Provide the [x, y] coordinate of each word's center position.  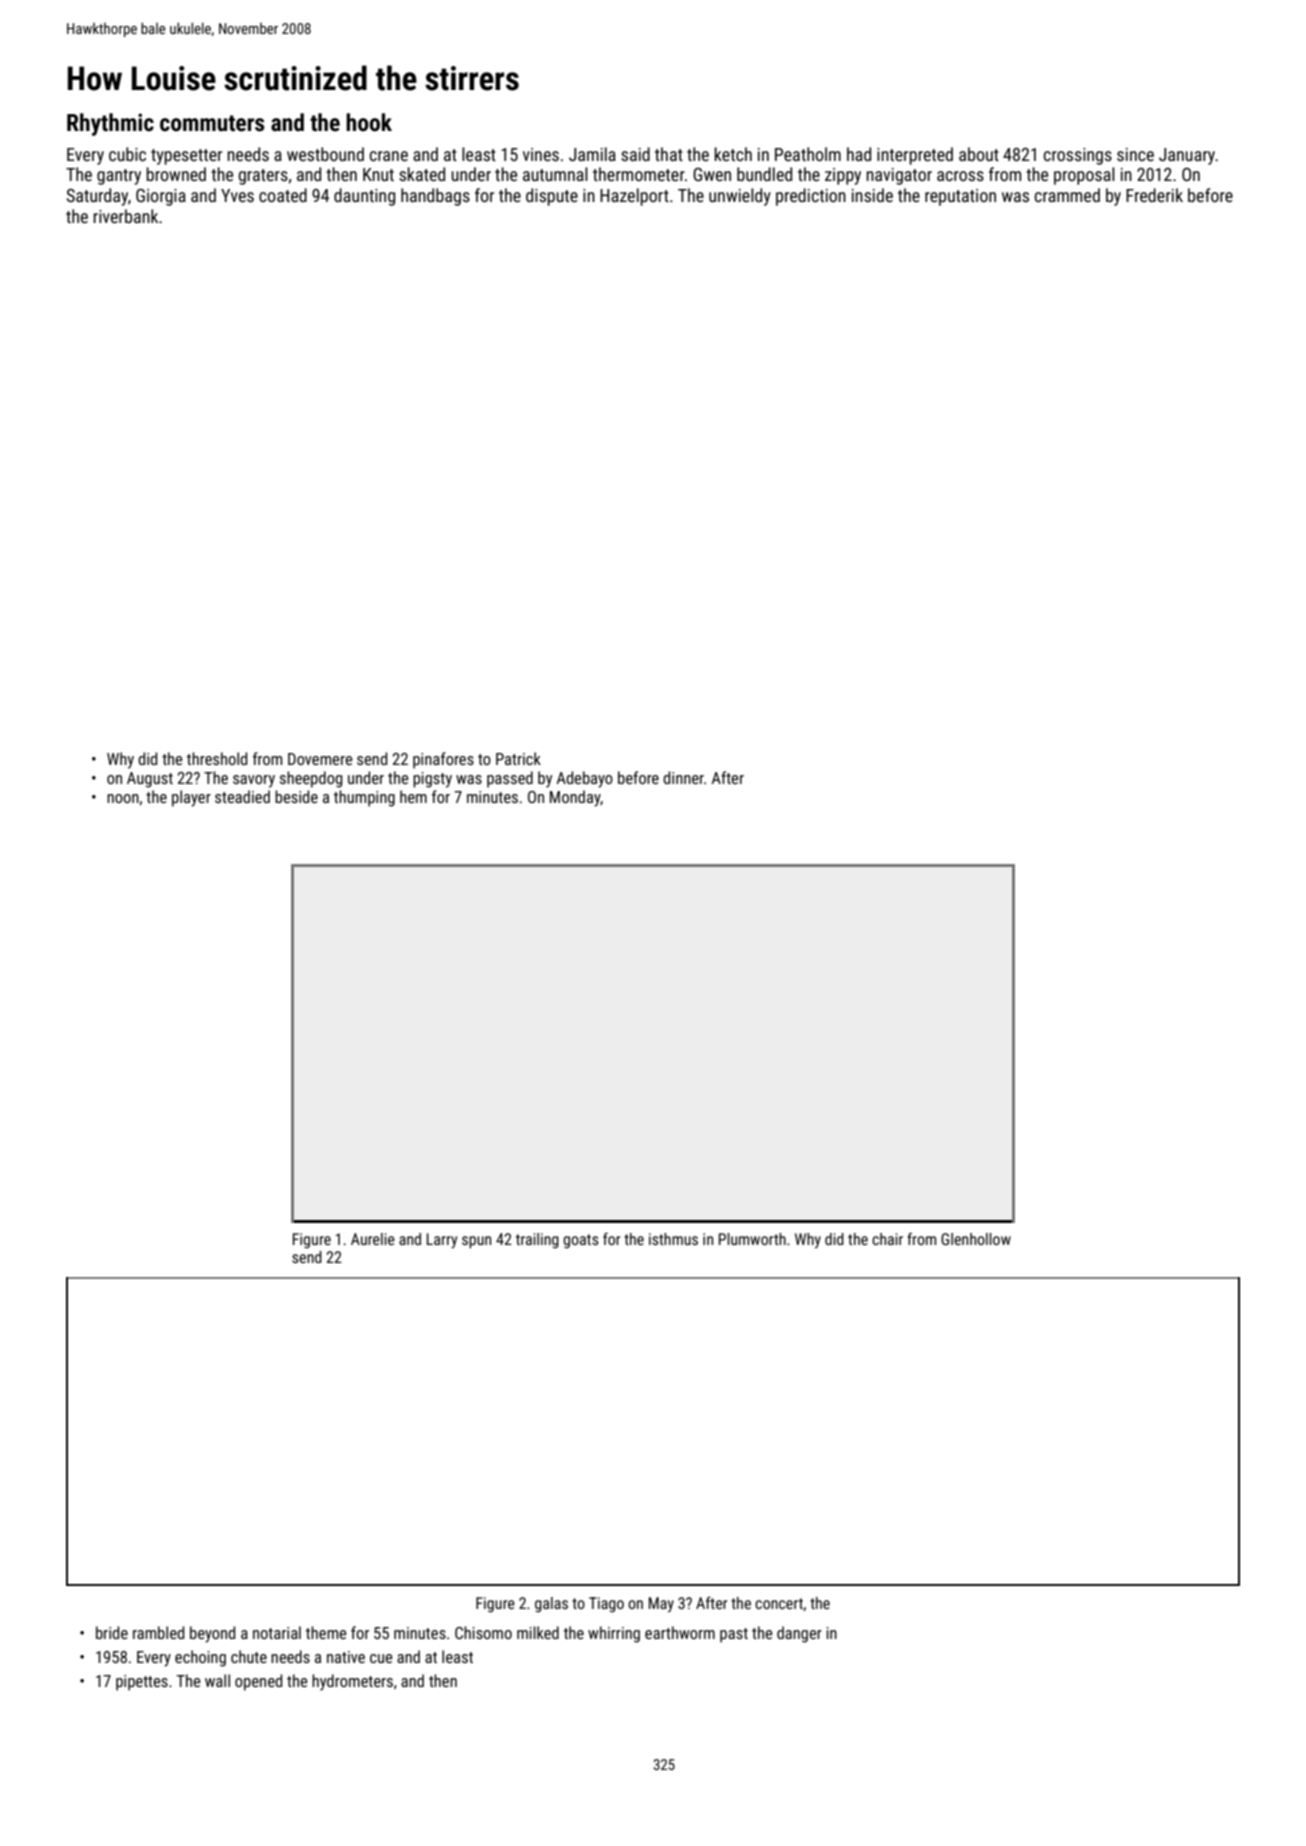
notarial [277, 1632]
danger [799, 1634]
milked [538, 1632]
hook [369, 122]
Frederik [1154, 195]
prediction [811, 197]
